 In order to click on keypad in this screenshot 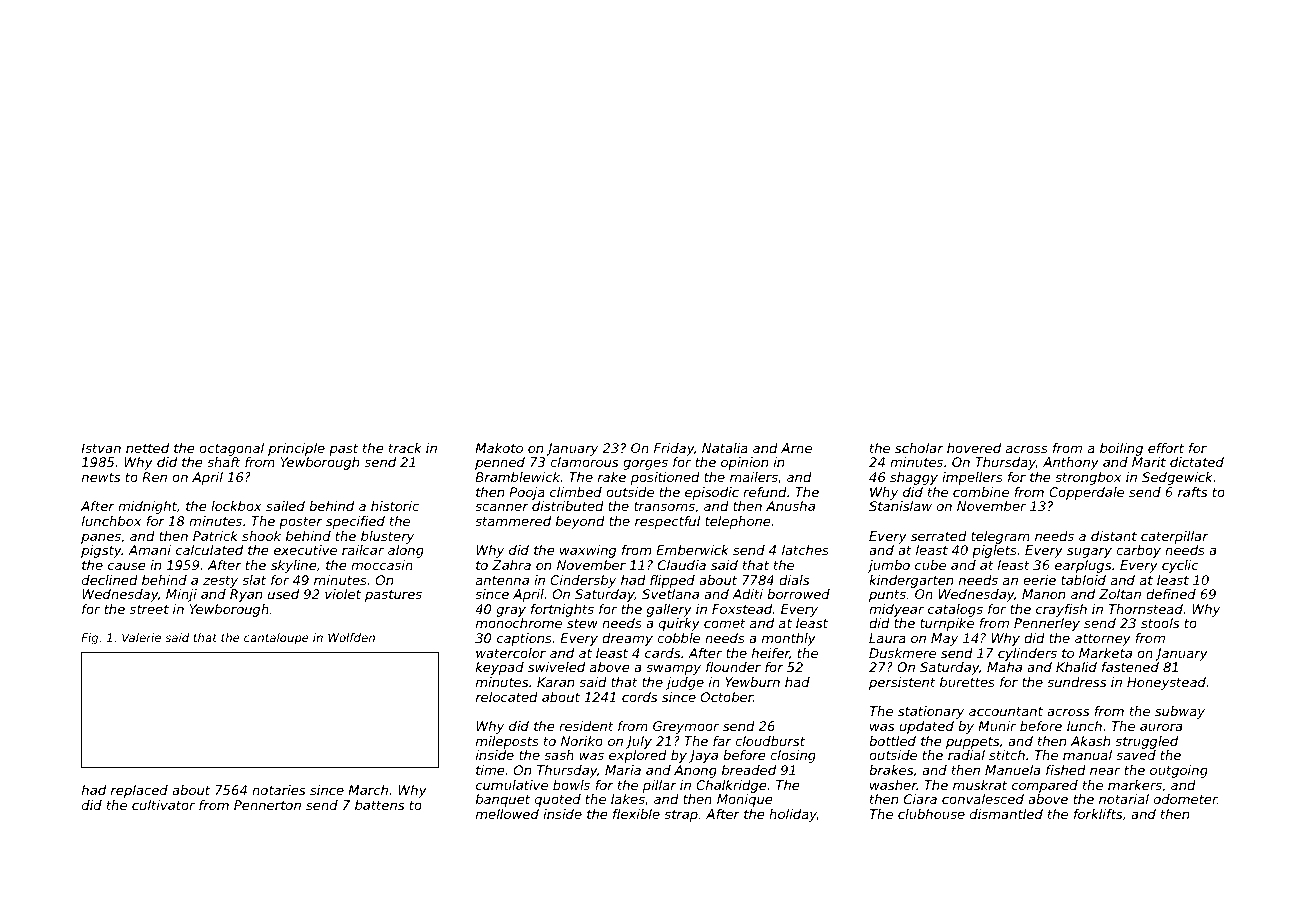, I will do `click(500, 668)`.
